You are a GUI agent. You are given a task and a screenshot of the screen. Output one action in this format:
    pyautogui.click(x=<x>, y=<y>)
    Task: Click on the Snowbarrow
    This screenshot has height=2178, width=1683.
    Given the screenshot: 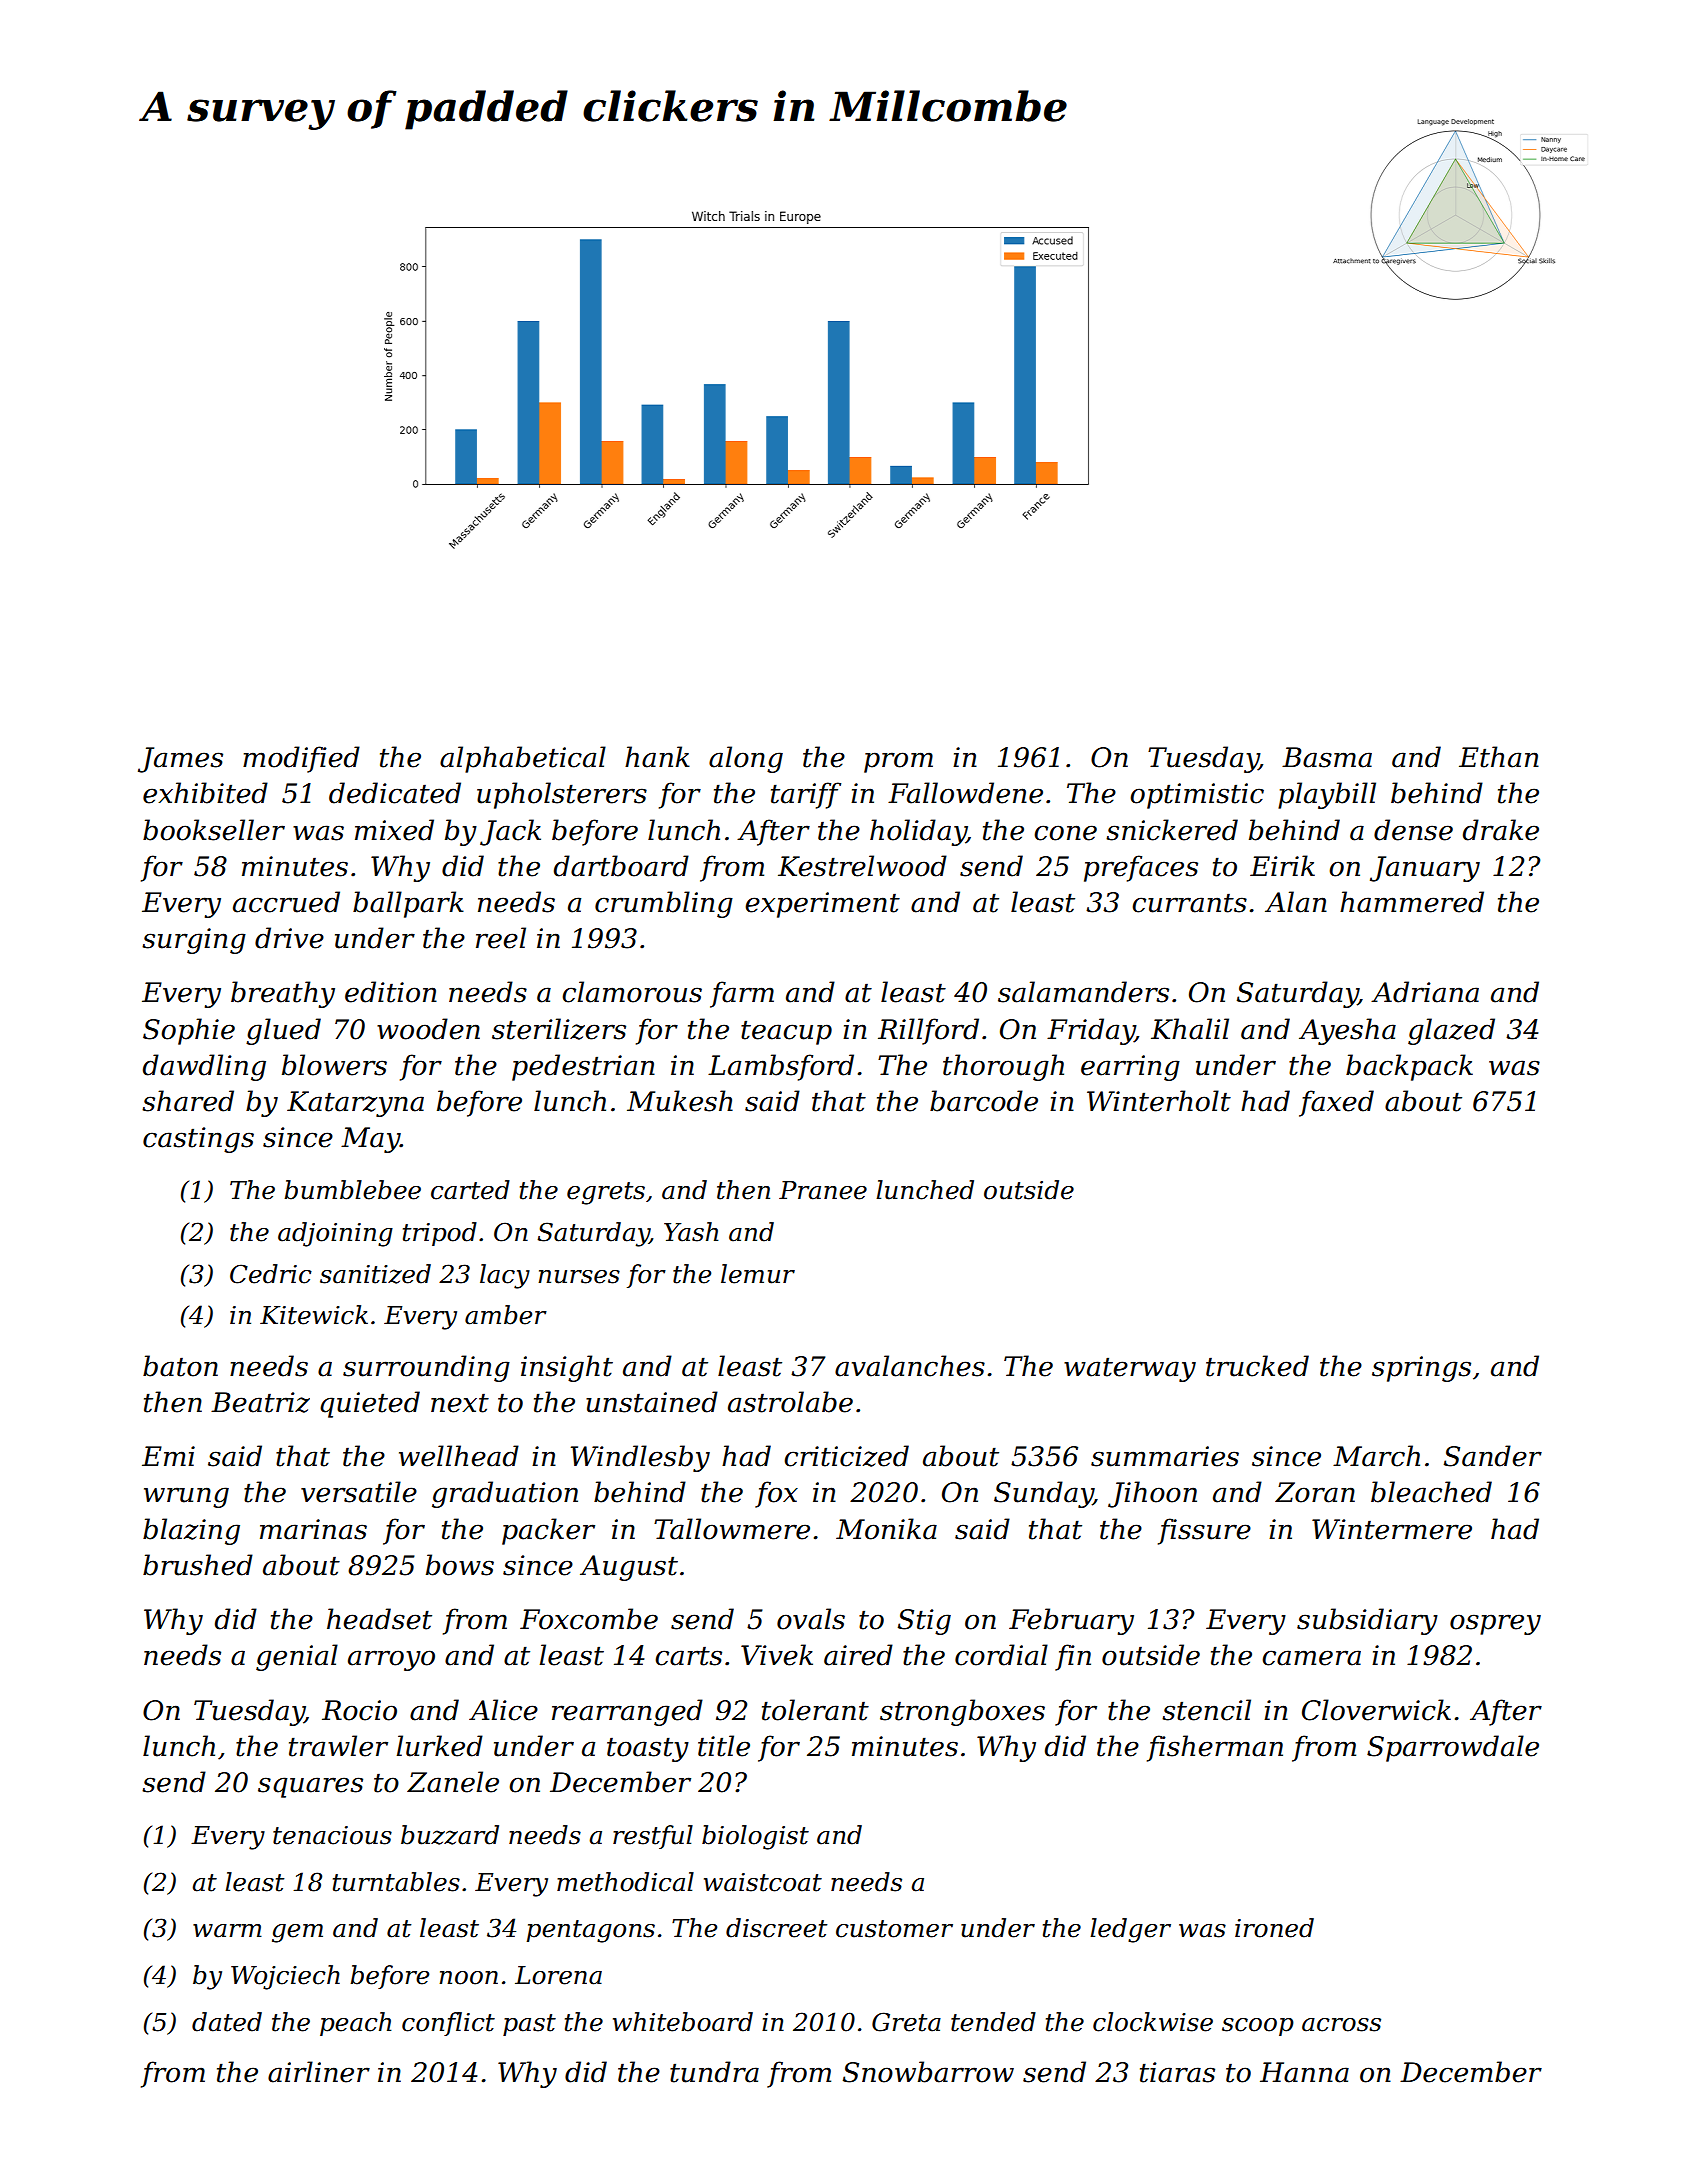 What is the action you would take?
    pyautogui.click(x=928, y=2072)
